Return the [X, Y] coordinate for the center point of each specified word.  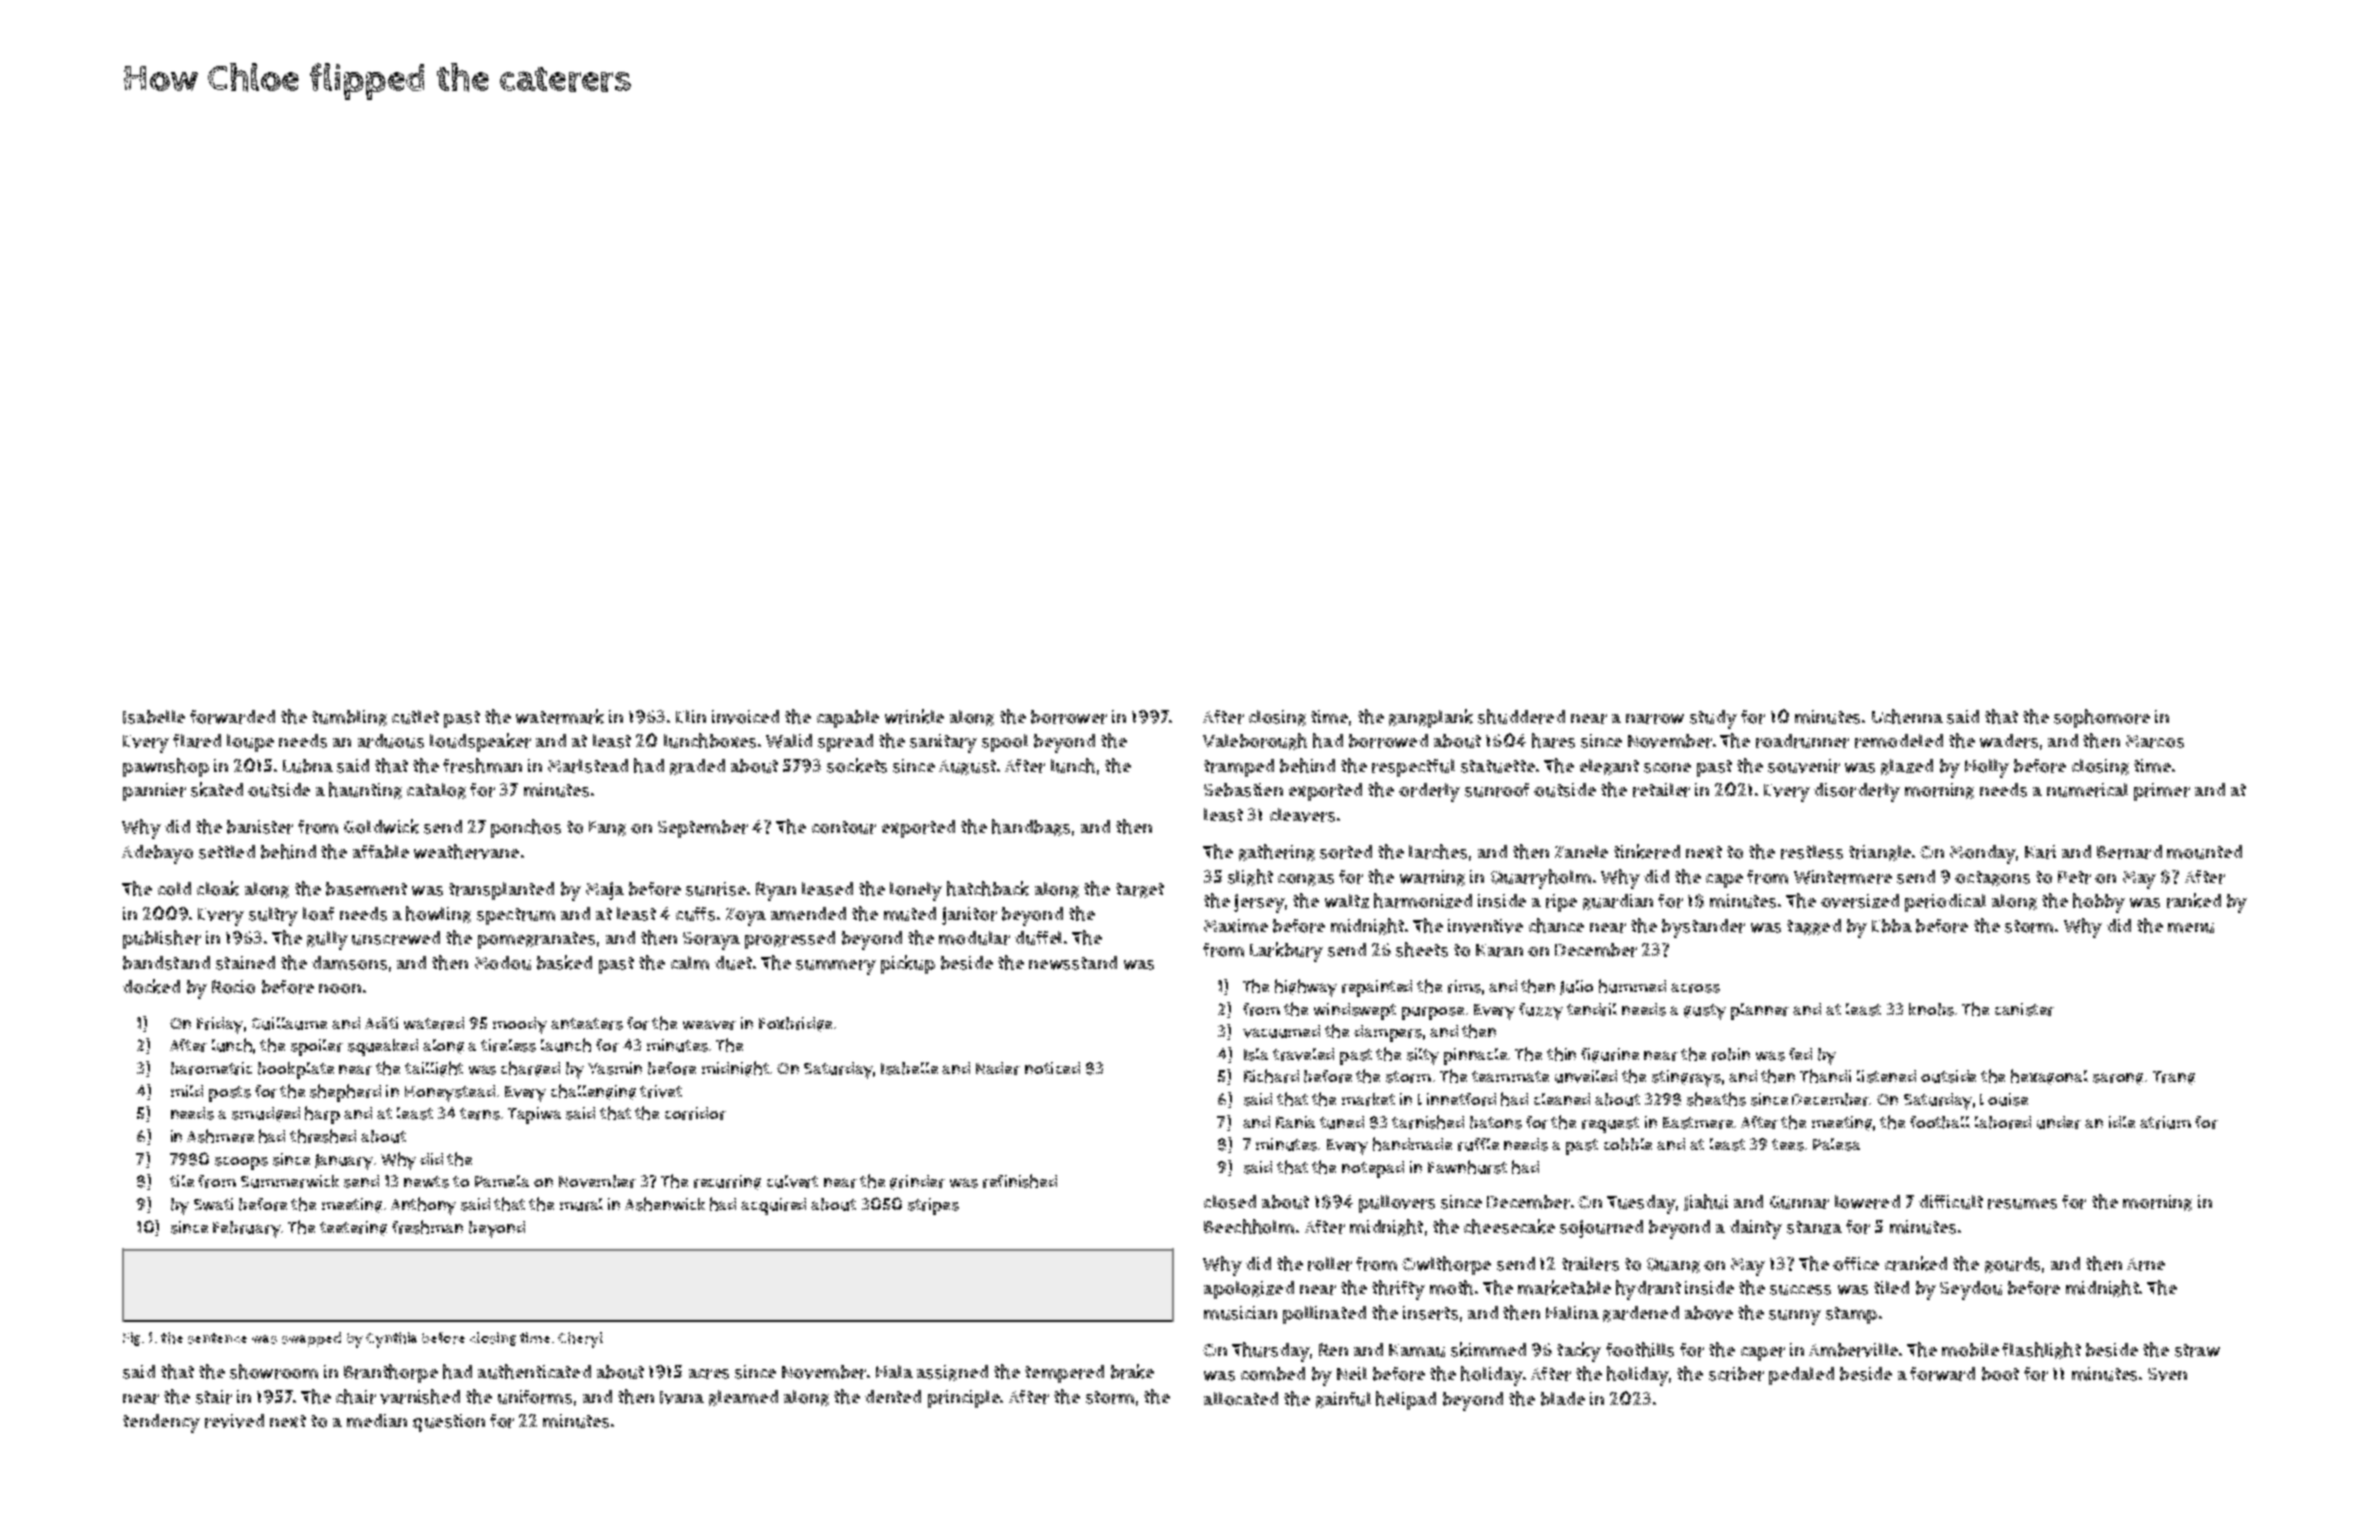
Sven [2167, 1374]
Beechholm [1249, 1226]
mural [581, 1204]
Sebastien [1243, 790]
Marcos [2155, 741]
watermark [560, 716]
